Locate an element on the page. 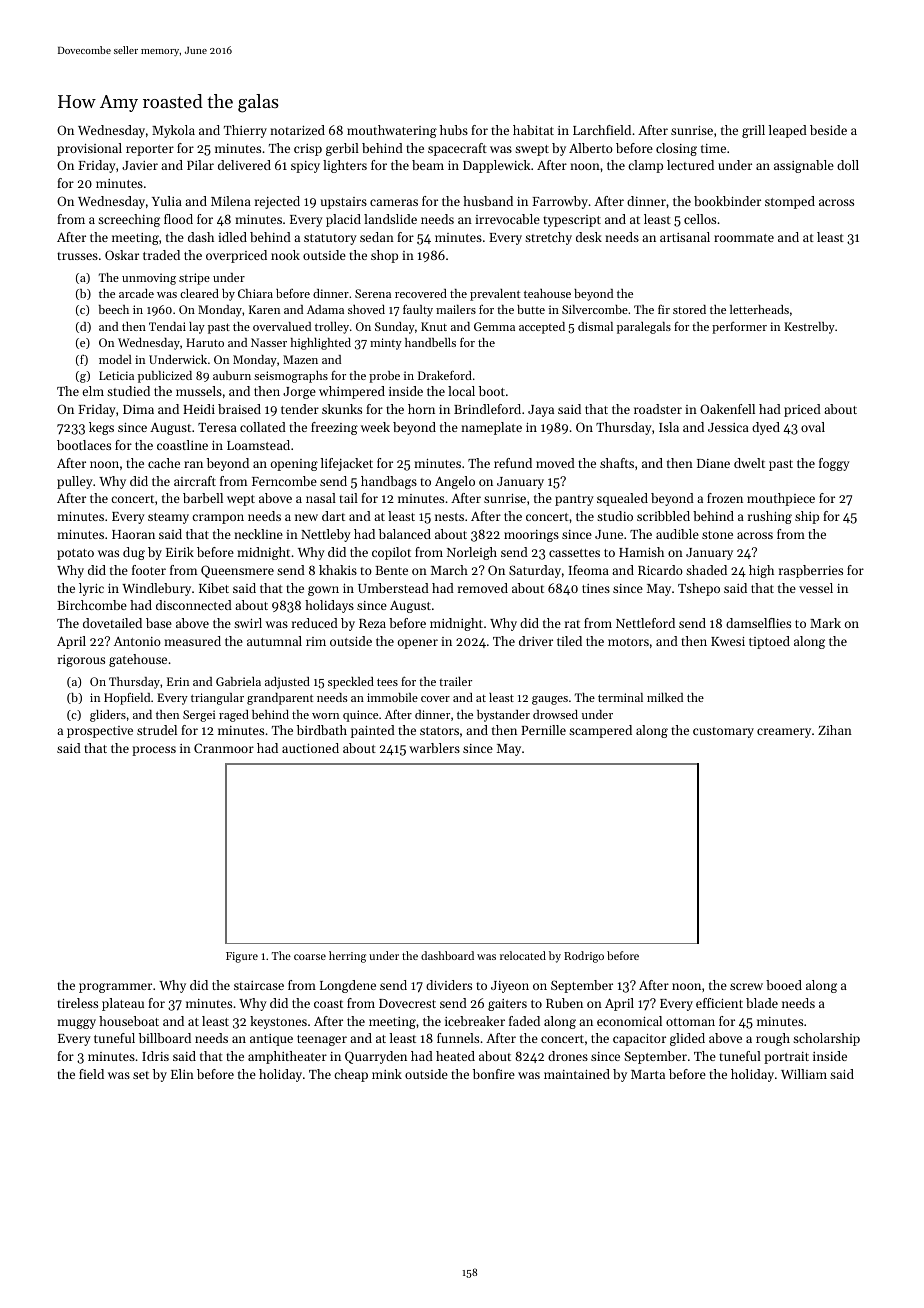  staircase is located at coordinates (259, 985).
